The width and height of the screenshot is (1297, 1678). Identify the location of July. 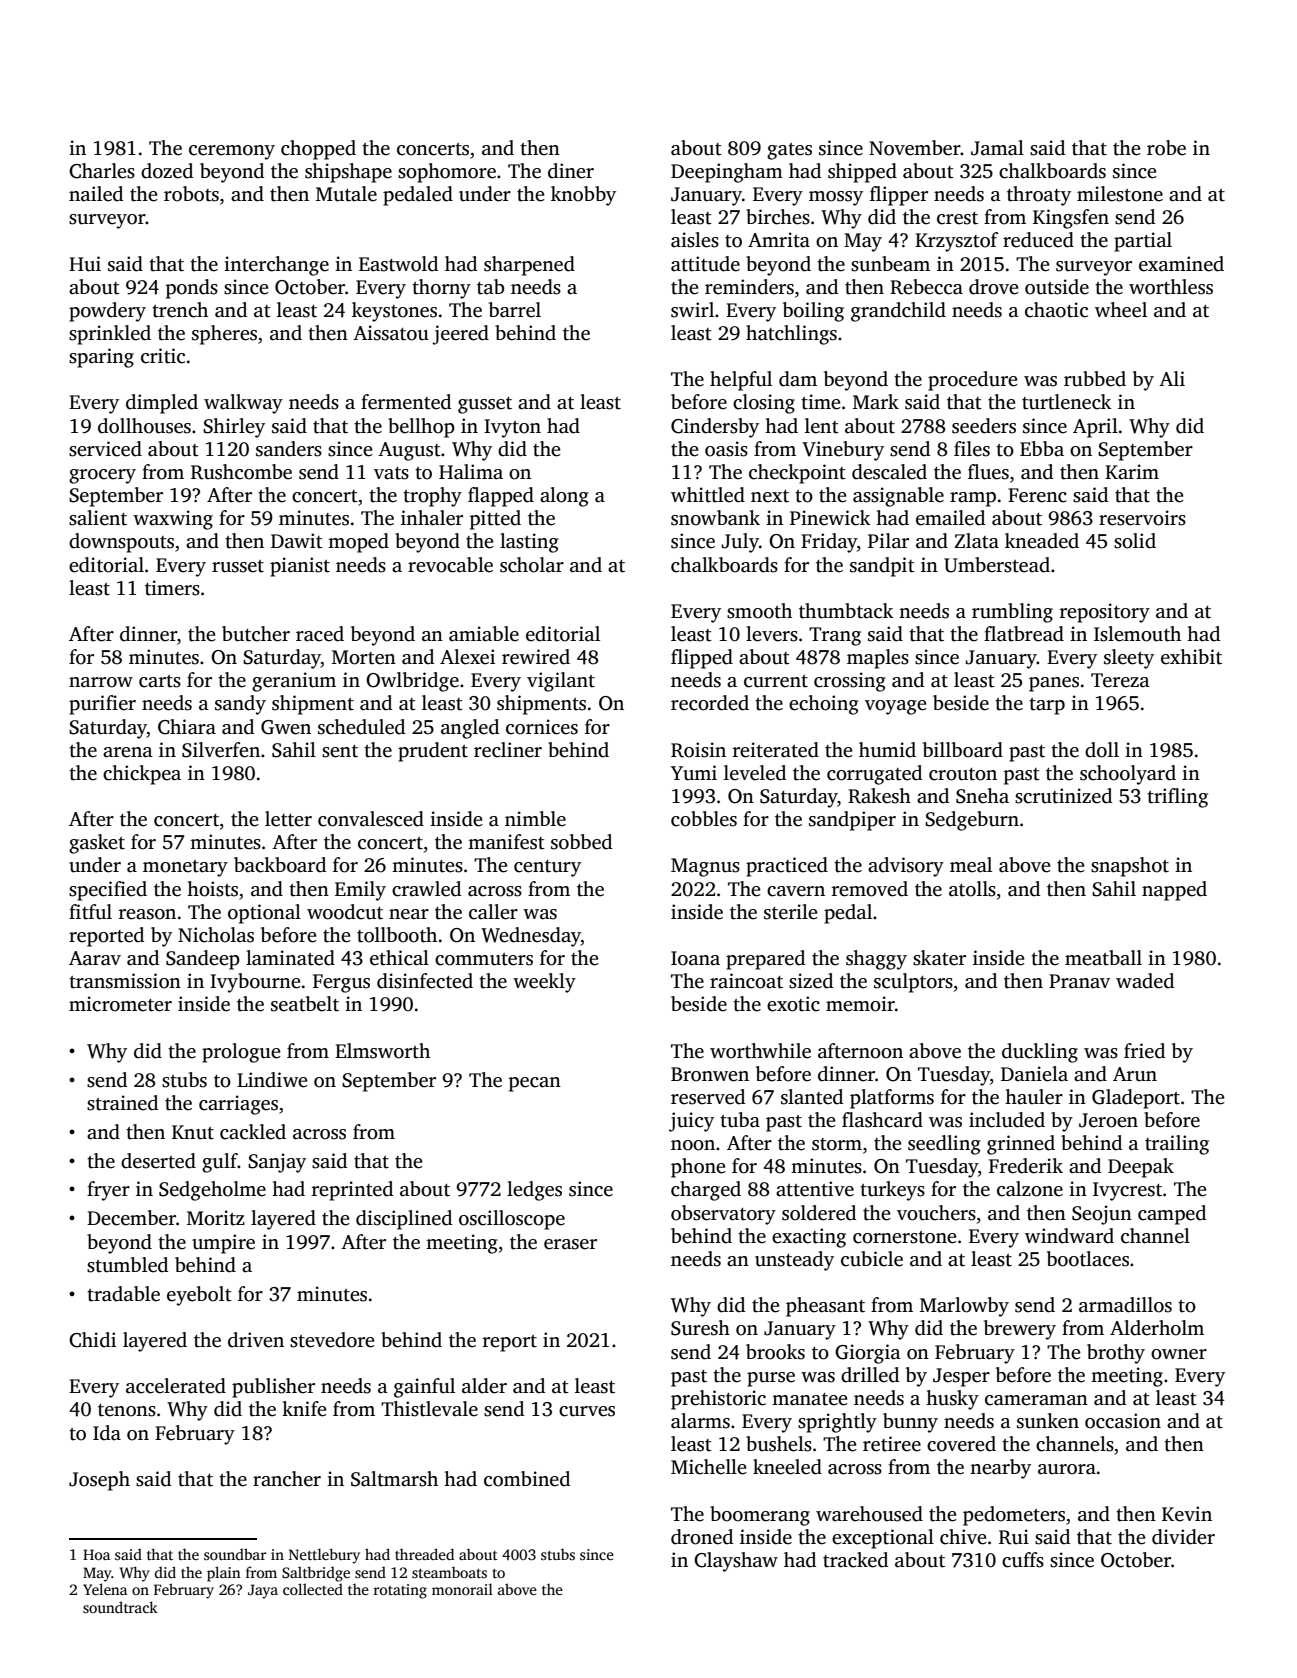
(740, 543).
